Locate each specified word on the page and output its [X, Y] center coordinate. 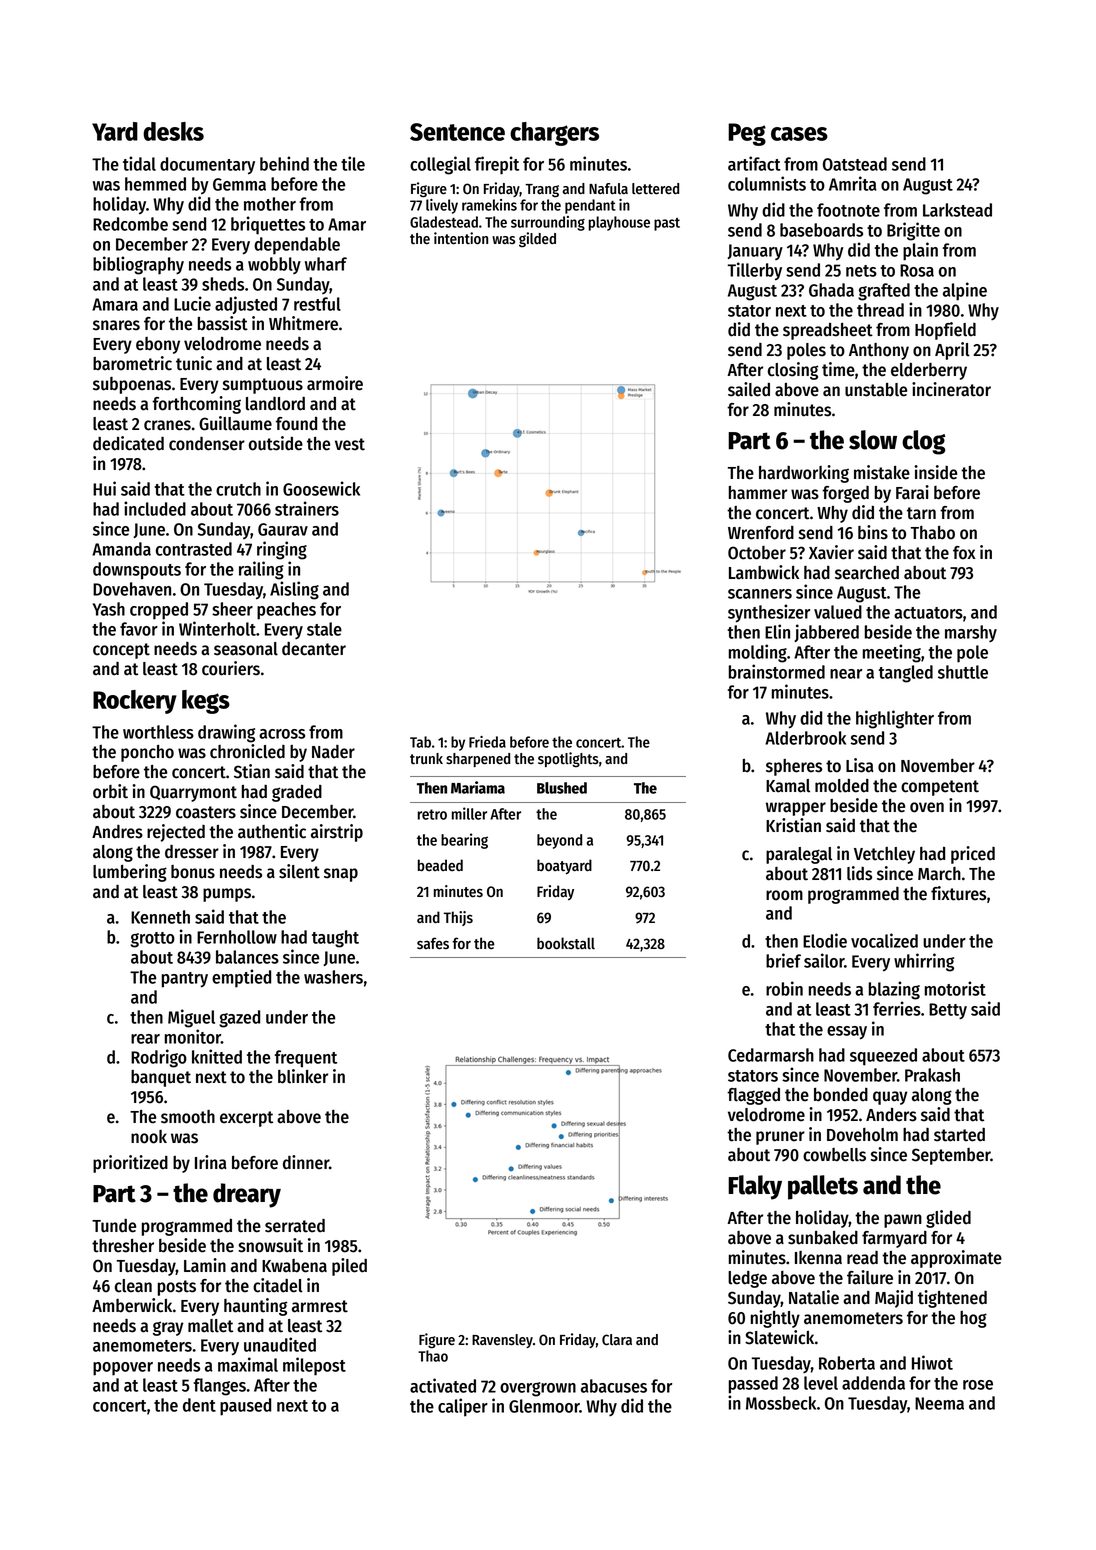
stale [324, 629]
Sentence [457, 132]
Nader [333, 752]
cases [799, 134]
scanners [760, 594]
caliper [463, 1407]
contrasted [194, 549]
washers [333, 977]
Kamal [788, 786]
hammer [758, 493]
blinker [303, 1076]
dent [199, 1405]
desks [173, 131]
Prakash [932, 1075]
